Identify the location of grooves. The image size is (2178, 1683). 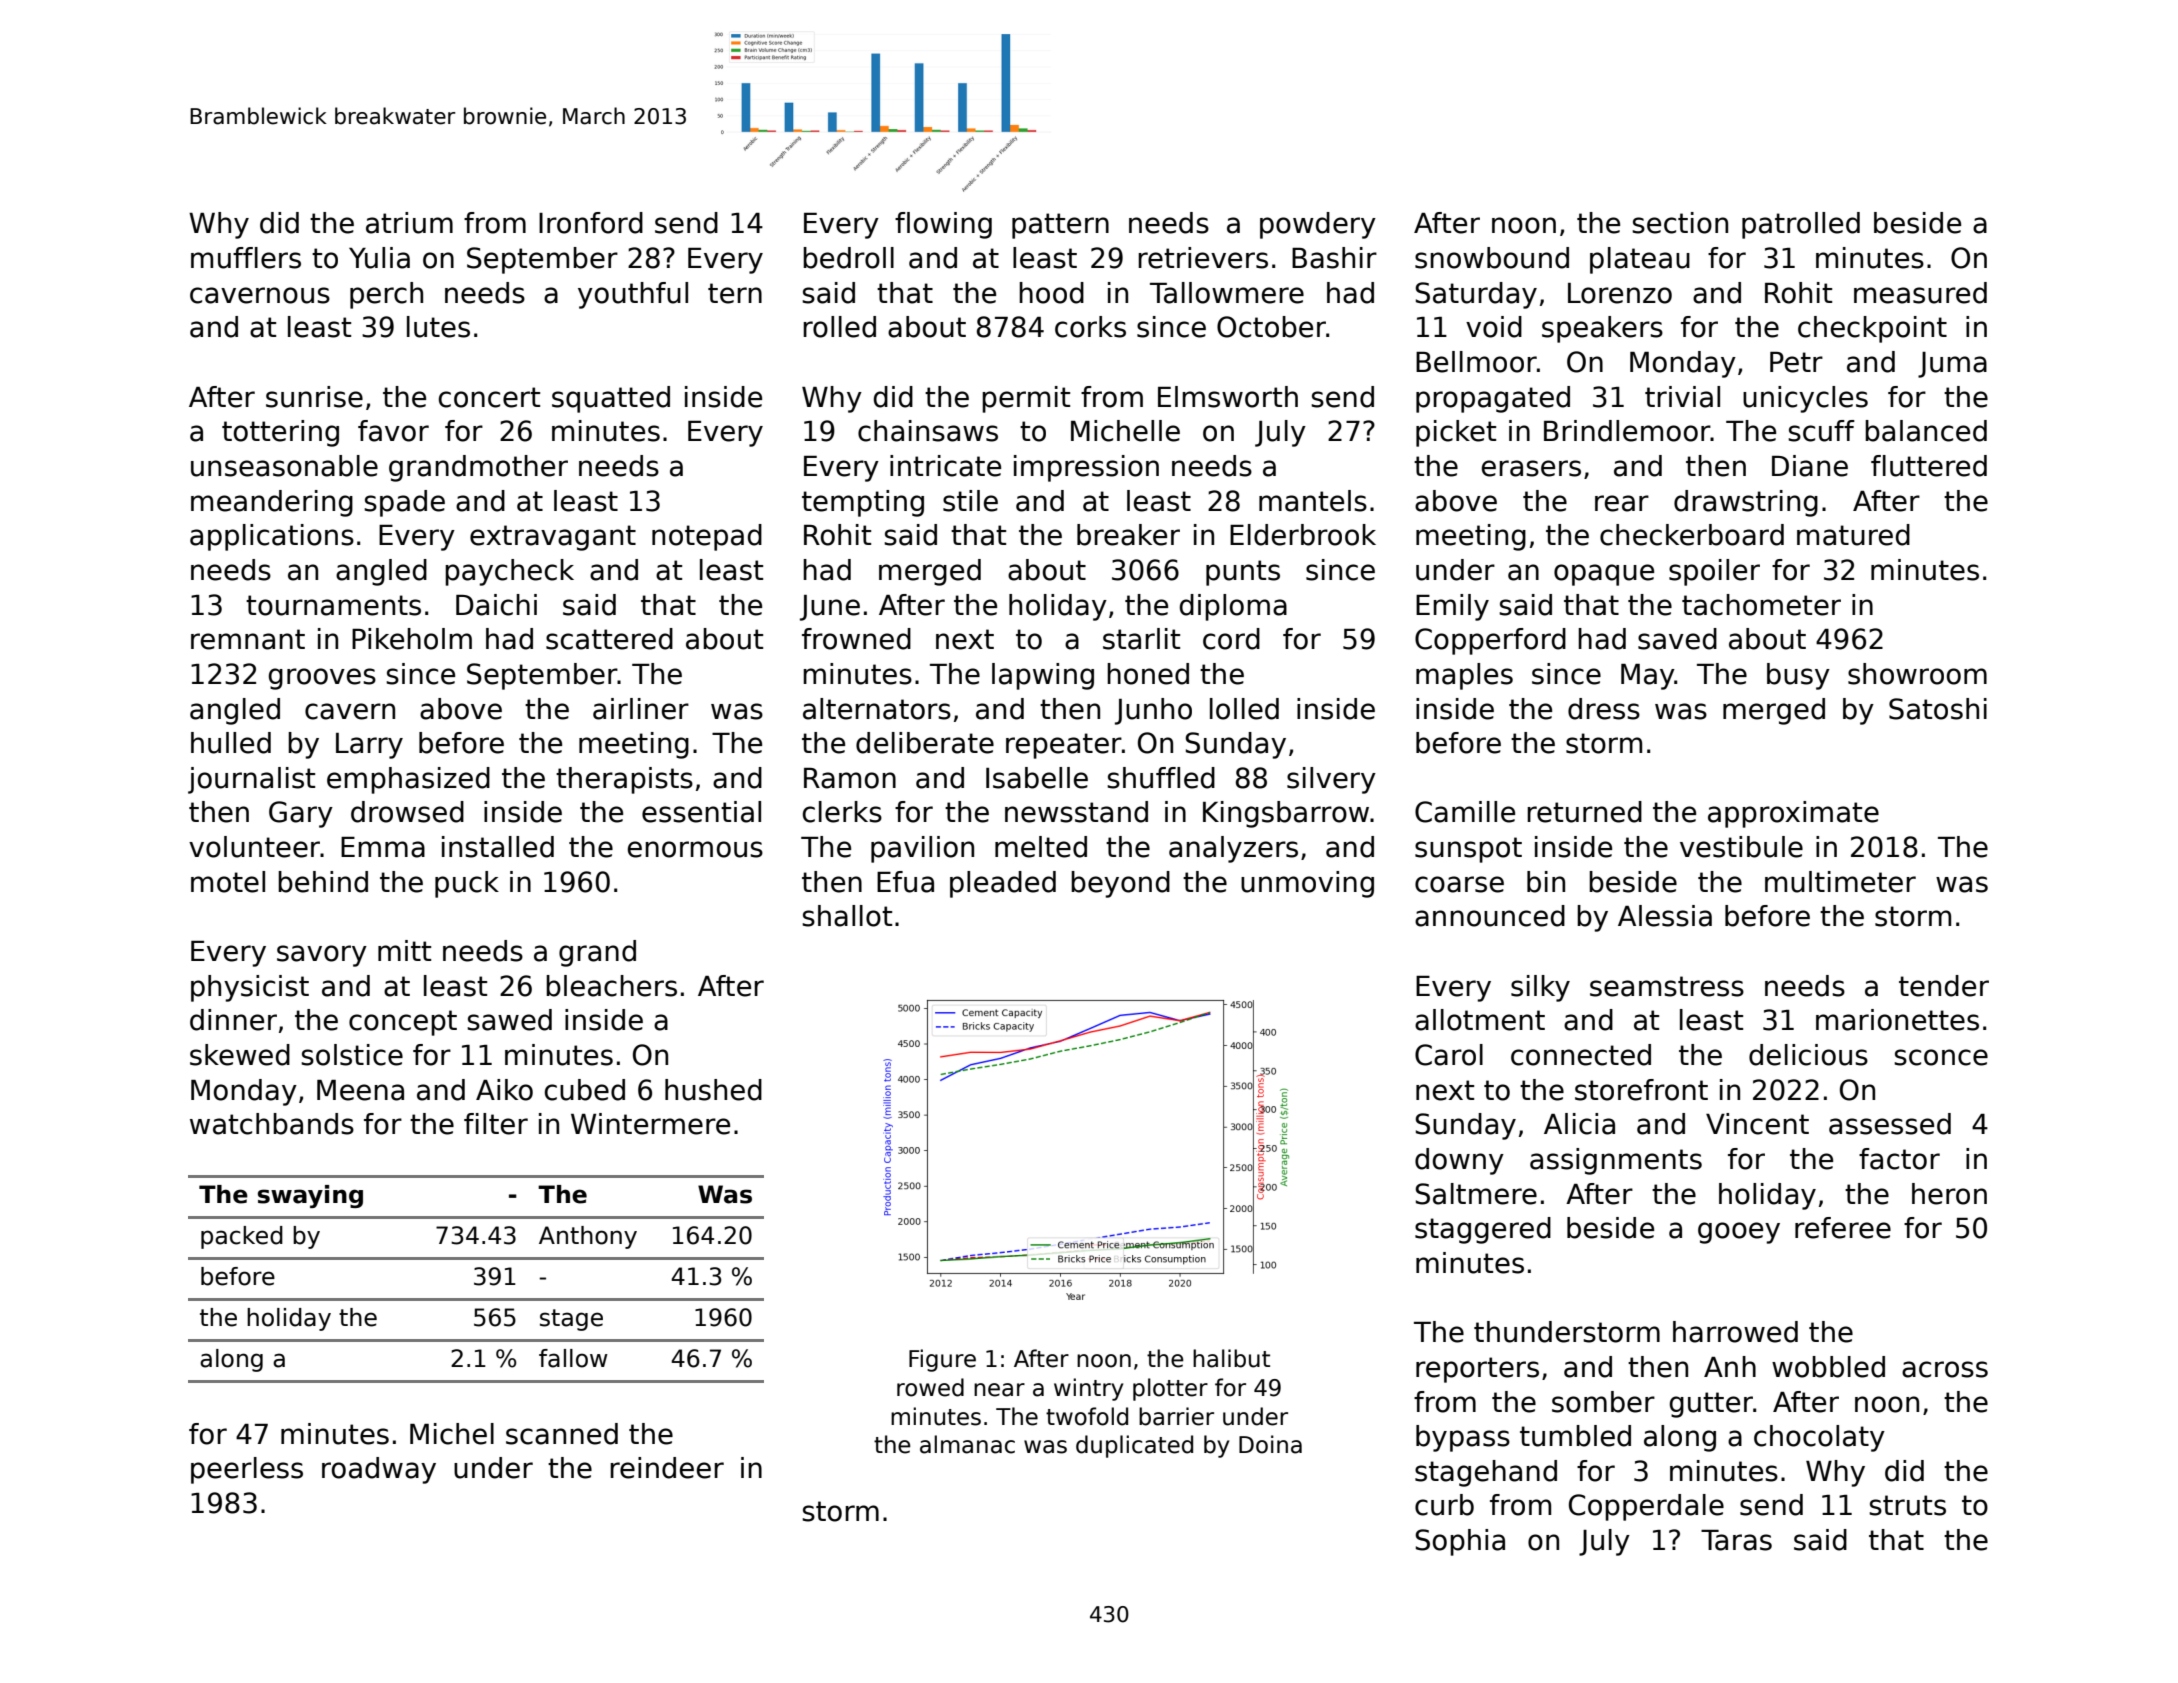
(322, 679).
